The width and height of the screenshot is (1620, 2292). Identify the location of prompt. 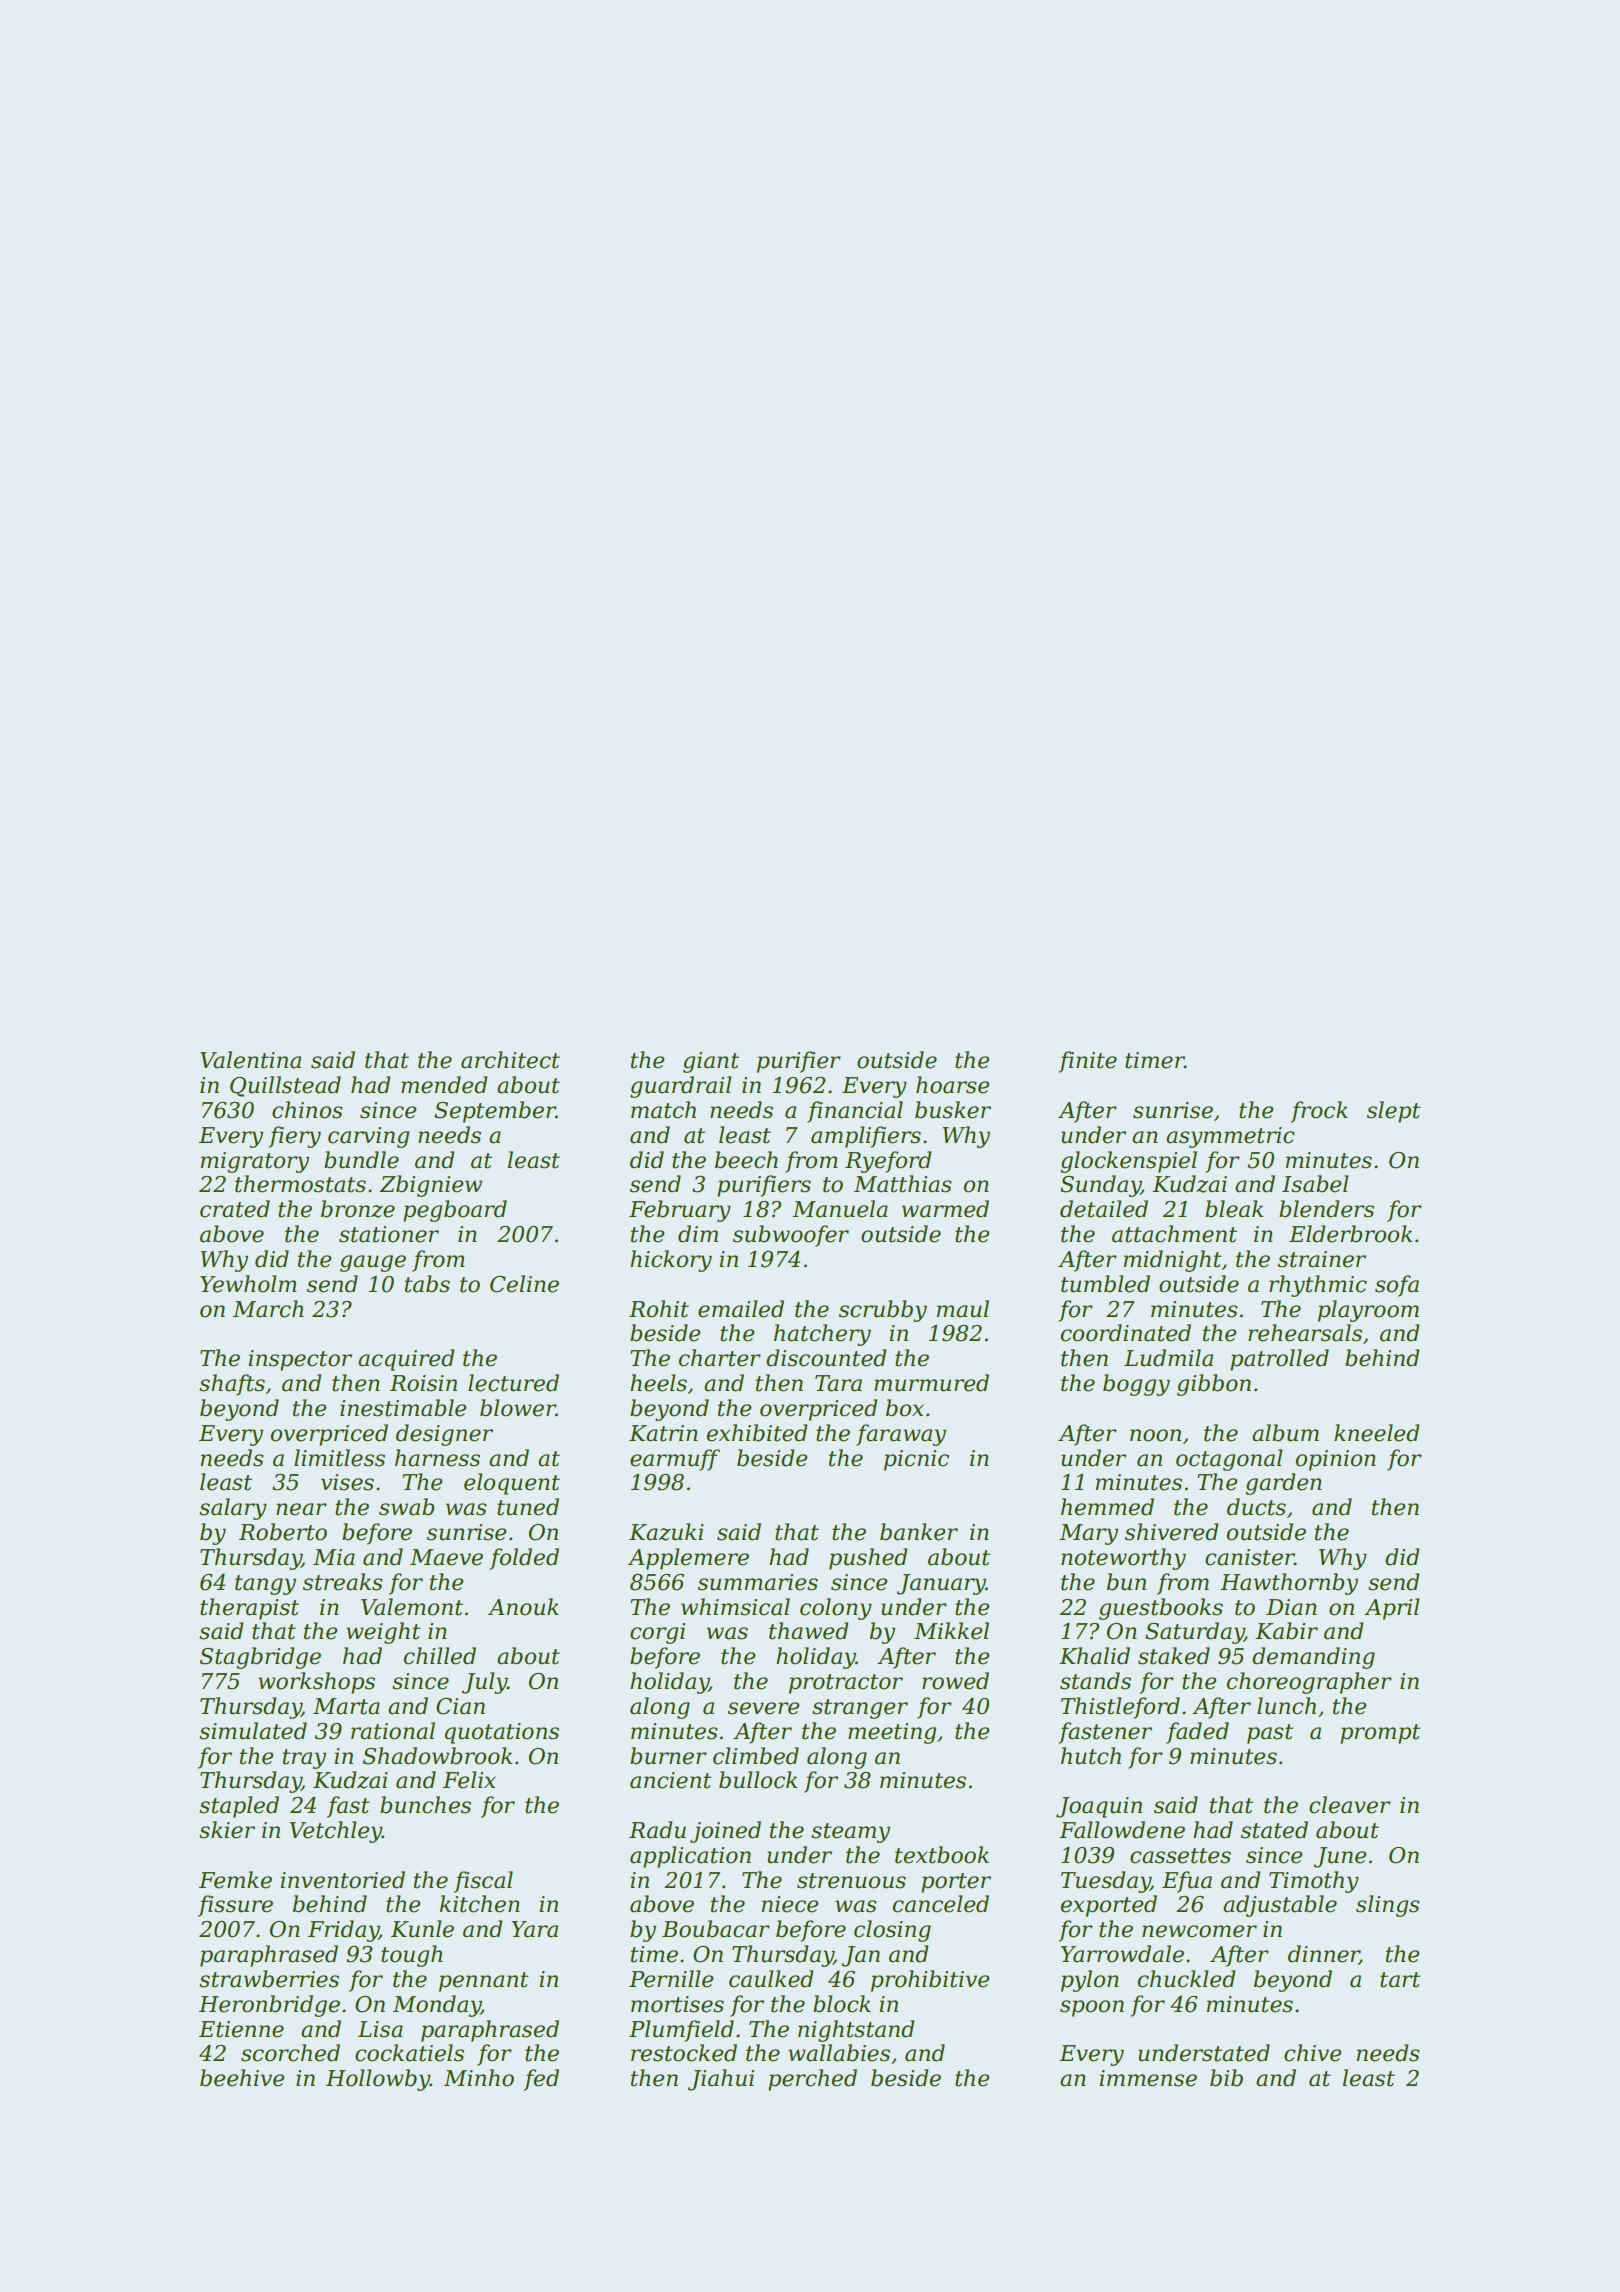
(1380, 1734).
